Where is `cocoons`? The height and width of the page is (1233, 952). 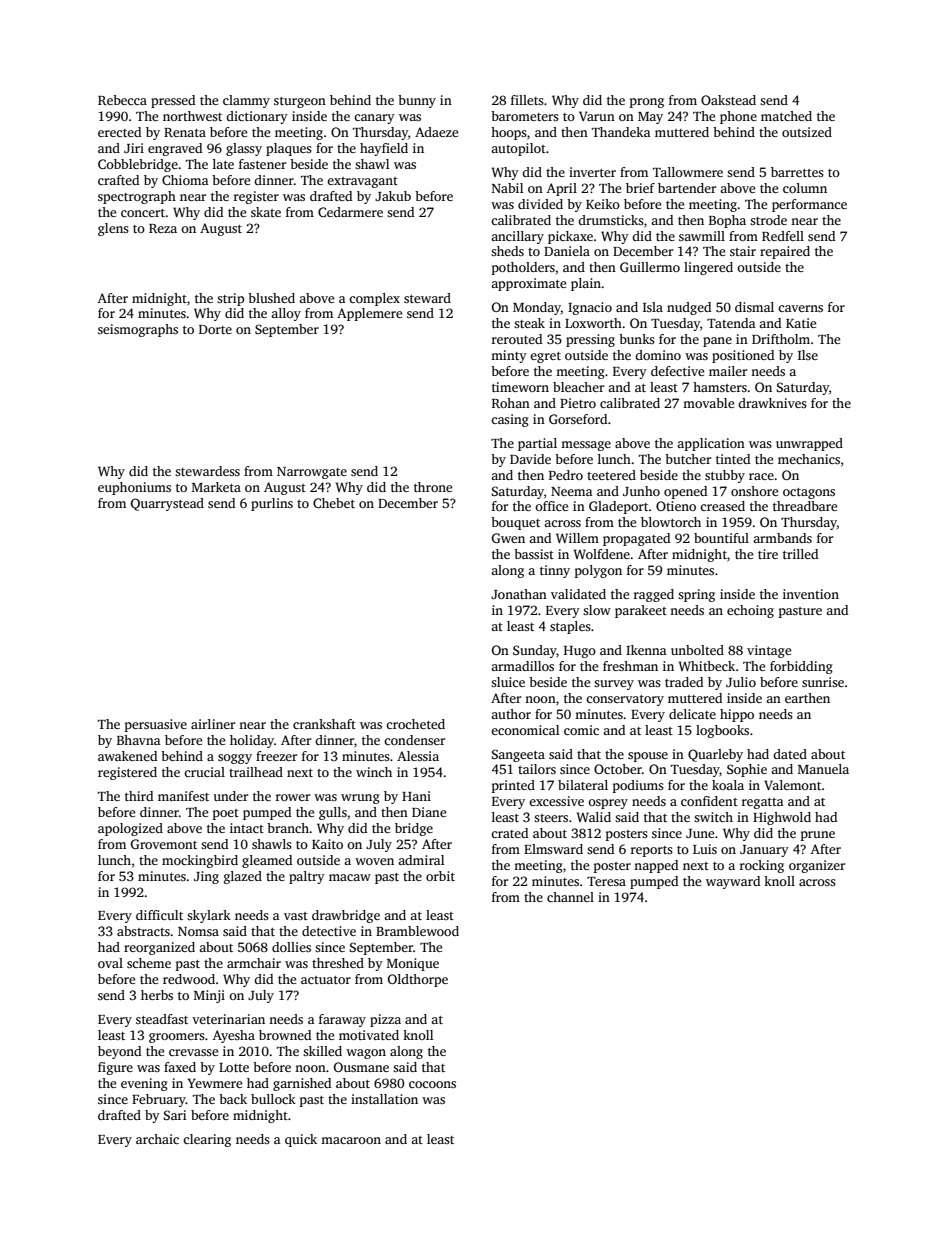 cocoons is located at coordinates (432, 1084).
